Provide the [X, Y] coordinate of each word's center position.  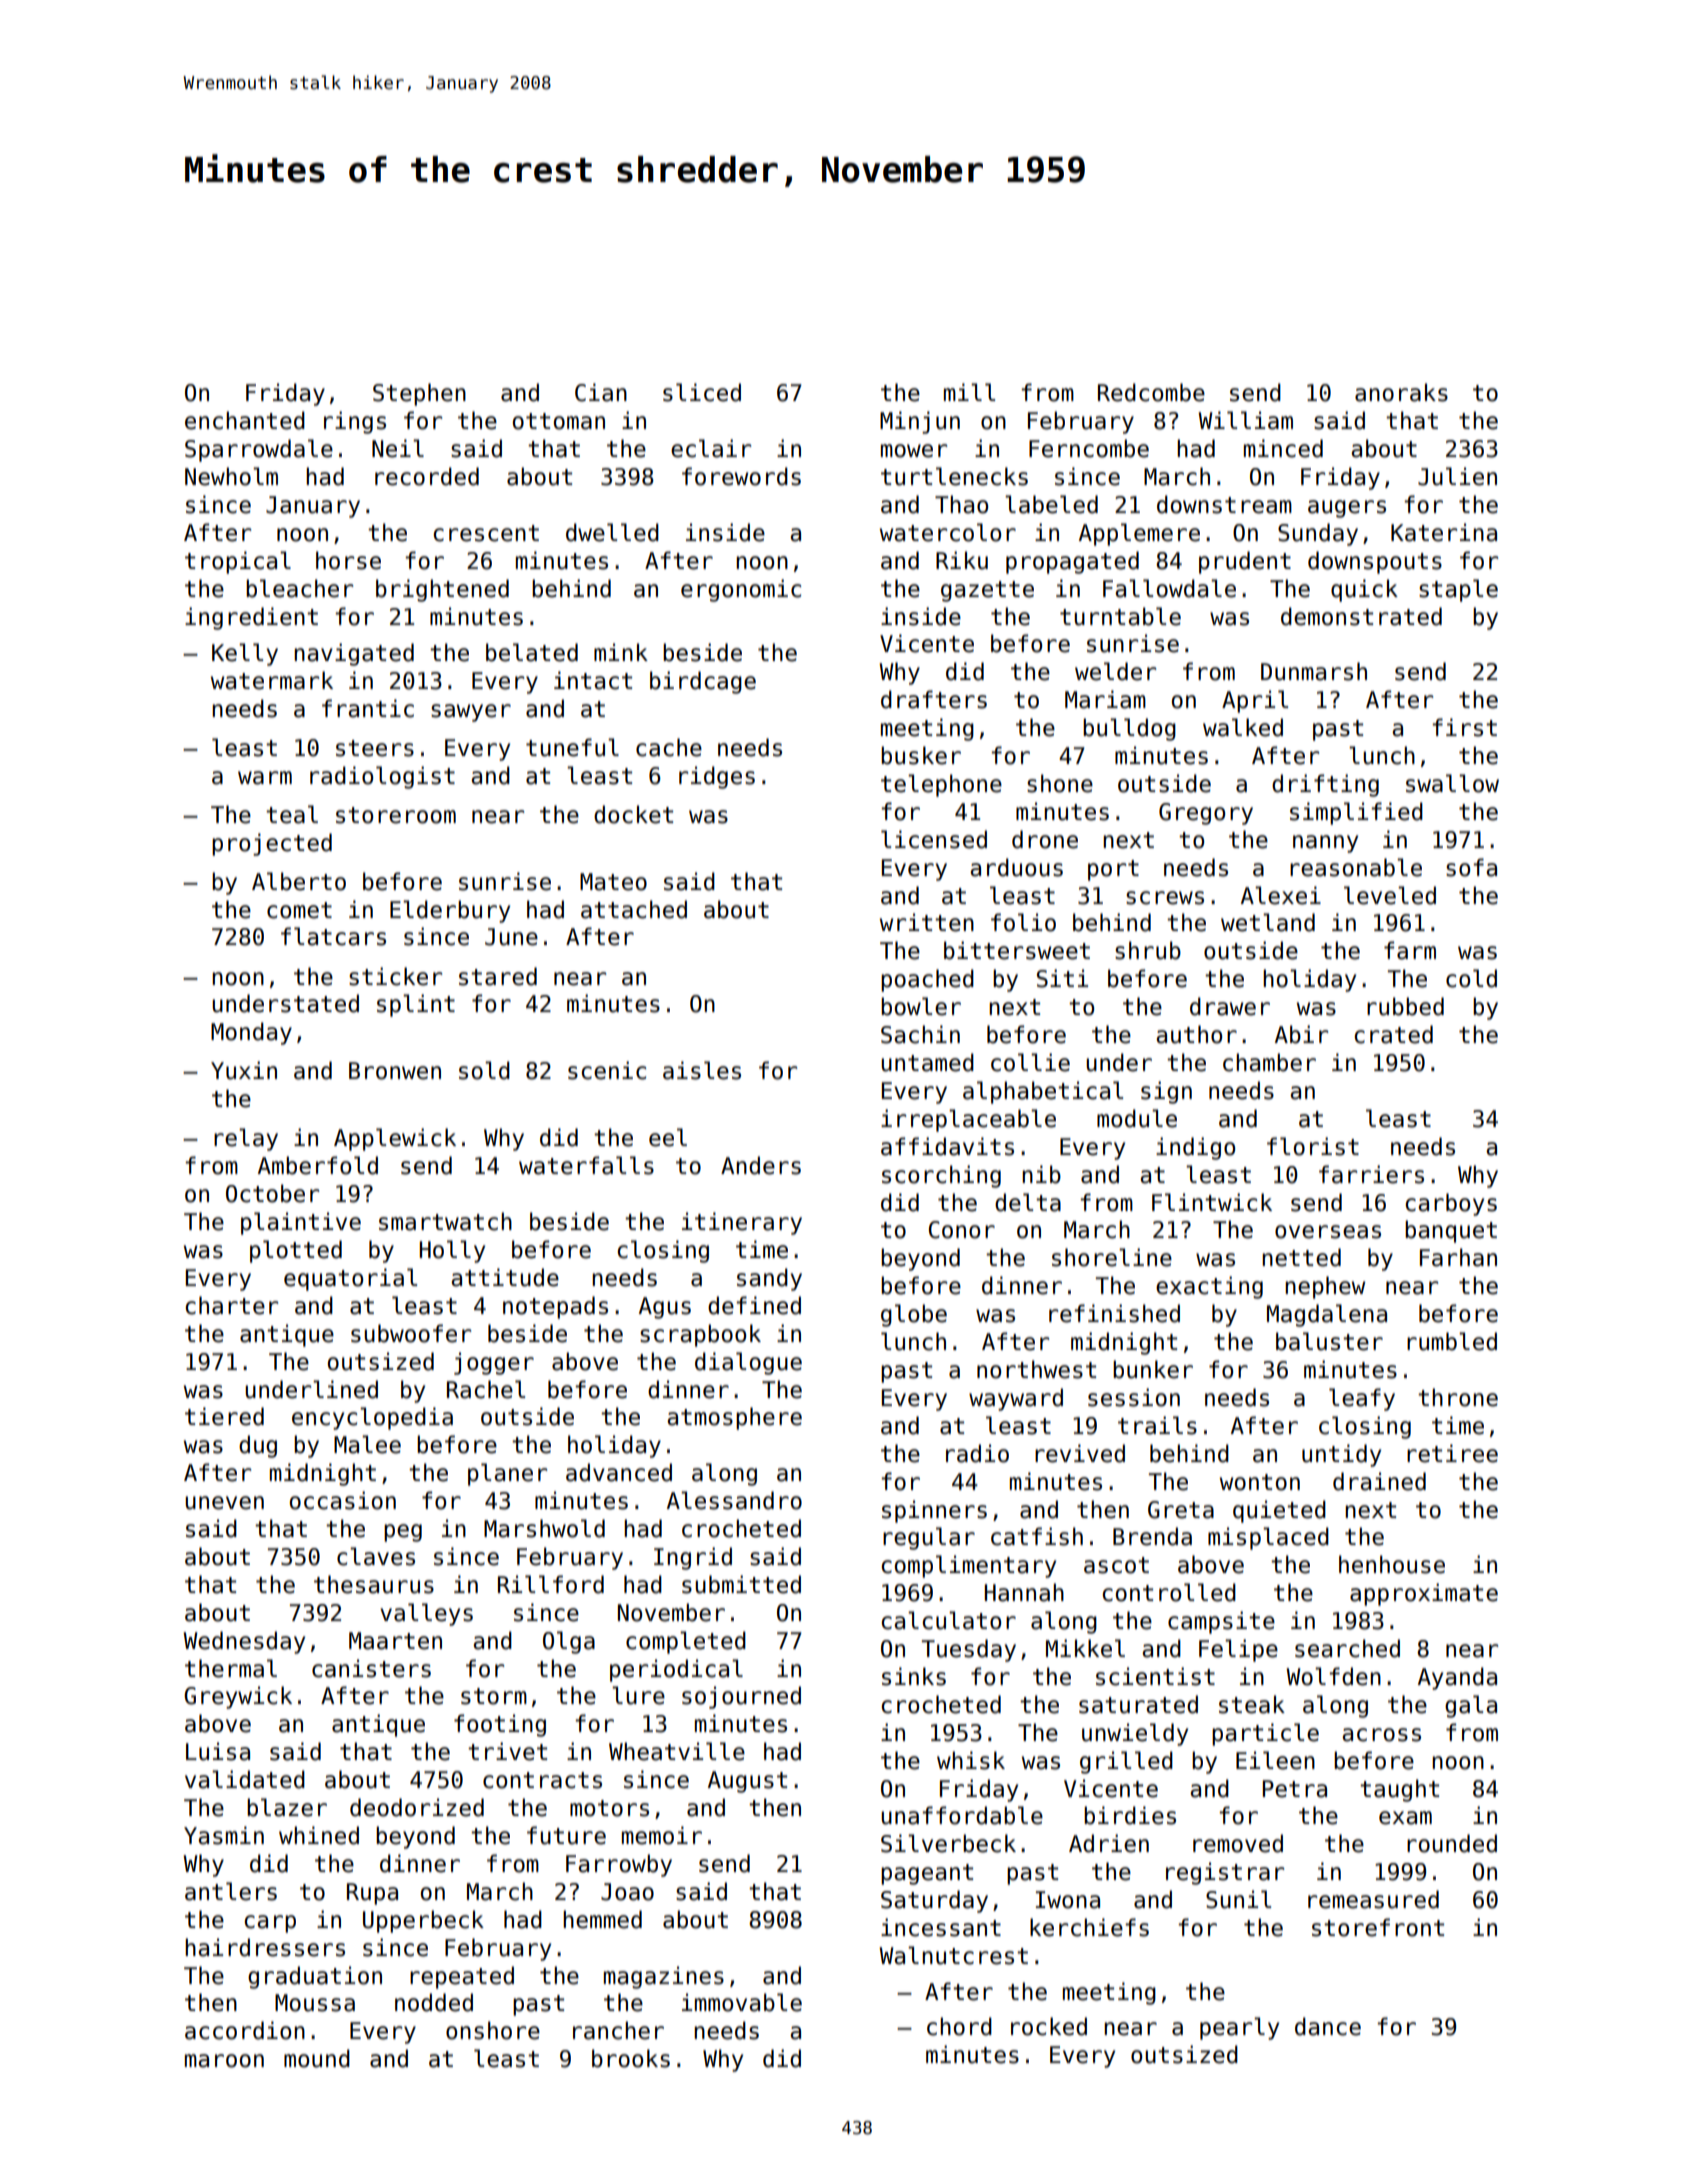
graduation [315, 1977]
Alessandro [734, 1500]
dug [258, 1446]
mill [969, 392]
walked [1243, 727]
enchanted [245, 420]
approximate [1424, 1594]
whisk [971, 1760]
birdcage [703, 682]
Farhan [1458, 1257]
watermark [272, 680]
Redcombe [1151, 392]
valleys [426, 1614]
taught [1399, 1790]
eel [668, 1137]
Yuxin [244, 1070]
